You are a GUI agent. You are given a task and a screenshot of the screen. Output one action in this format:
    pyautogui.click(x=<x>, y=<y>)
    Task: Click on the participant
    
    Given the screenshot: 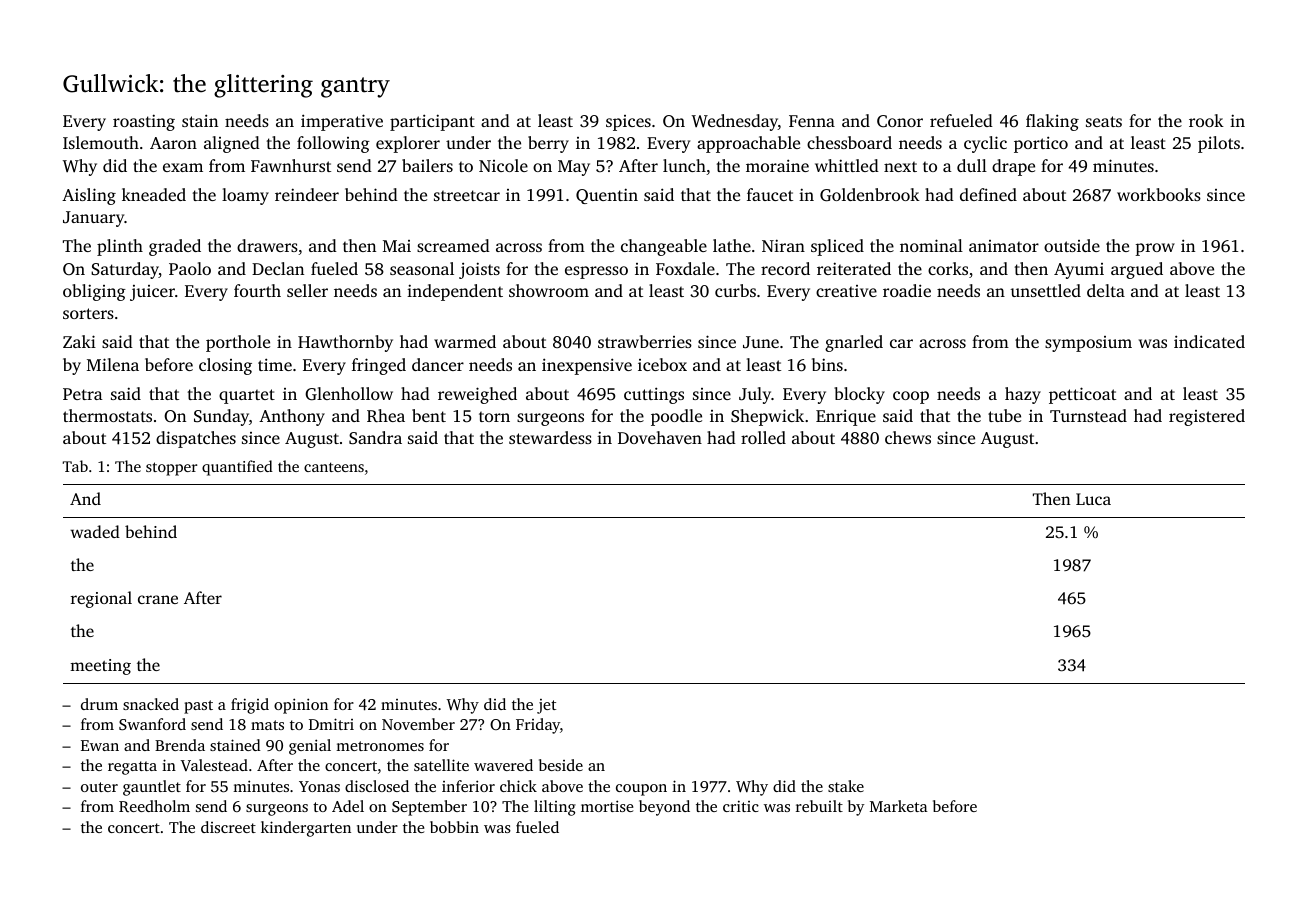 What is the action you would take?
    pyautogui.click(x=432, y=122)
